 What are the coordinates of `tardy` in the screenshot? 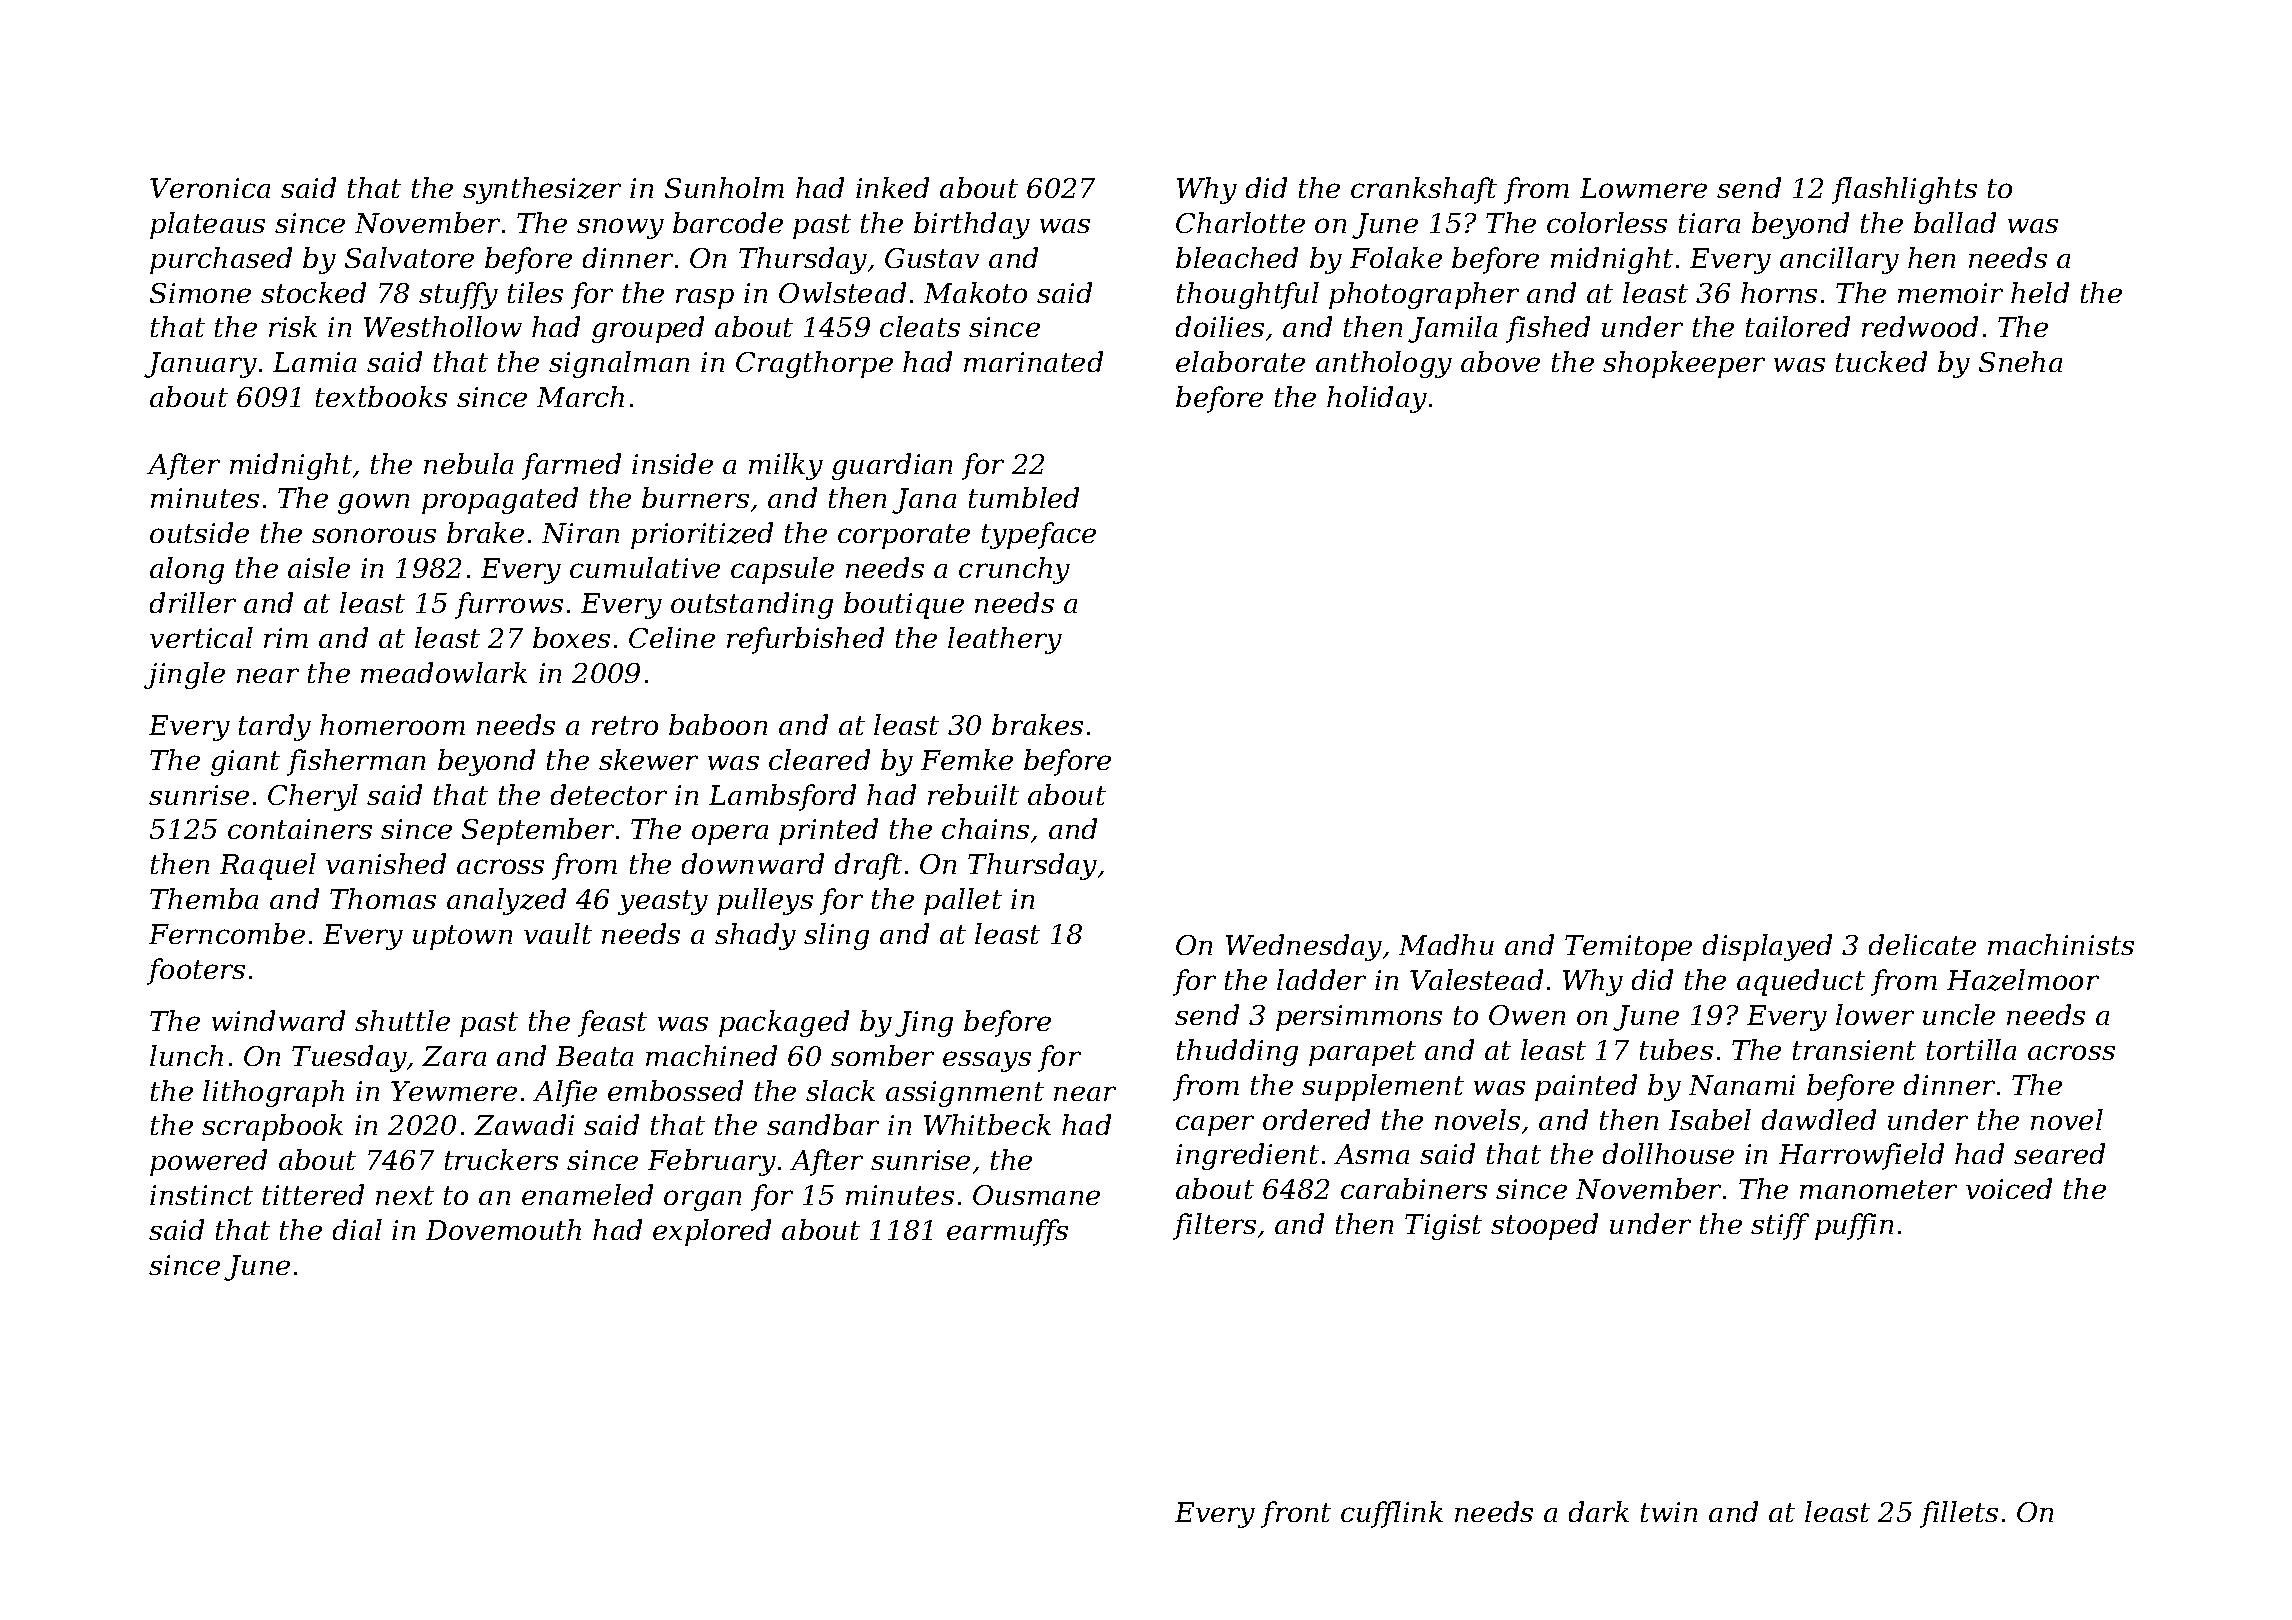 It's located at (275, 727).
